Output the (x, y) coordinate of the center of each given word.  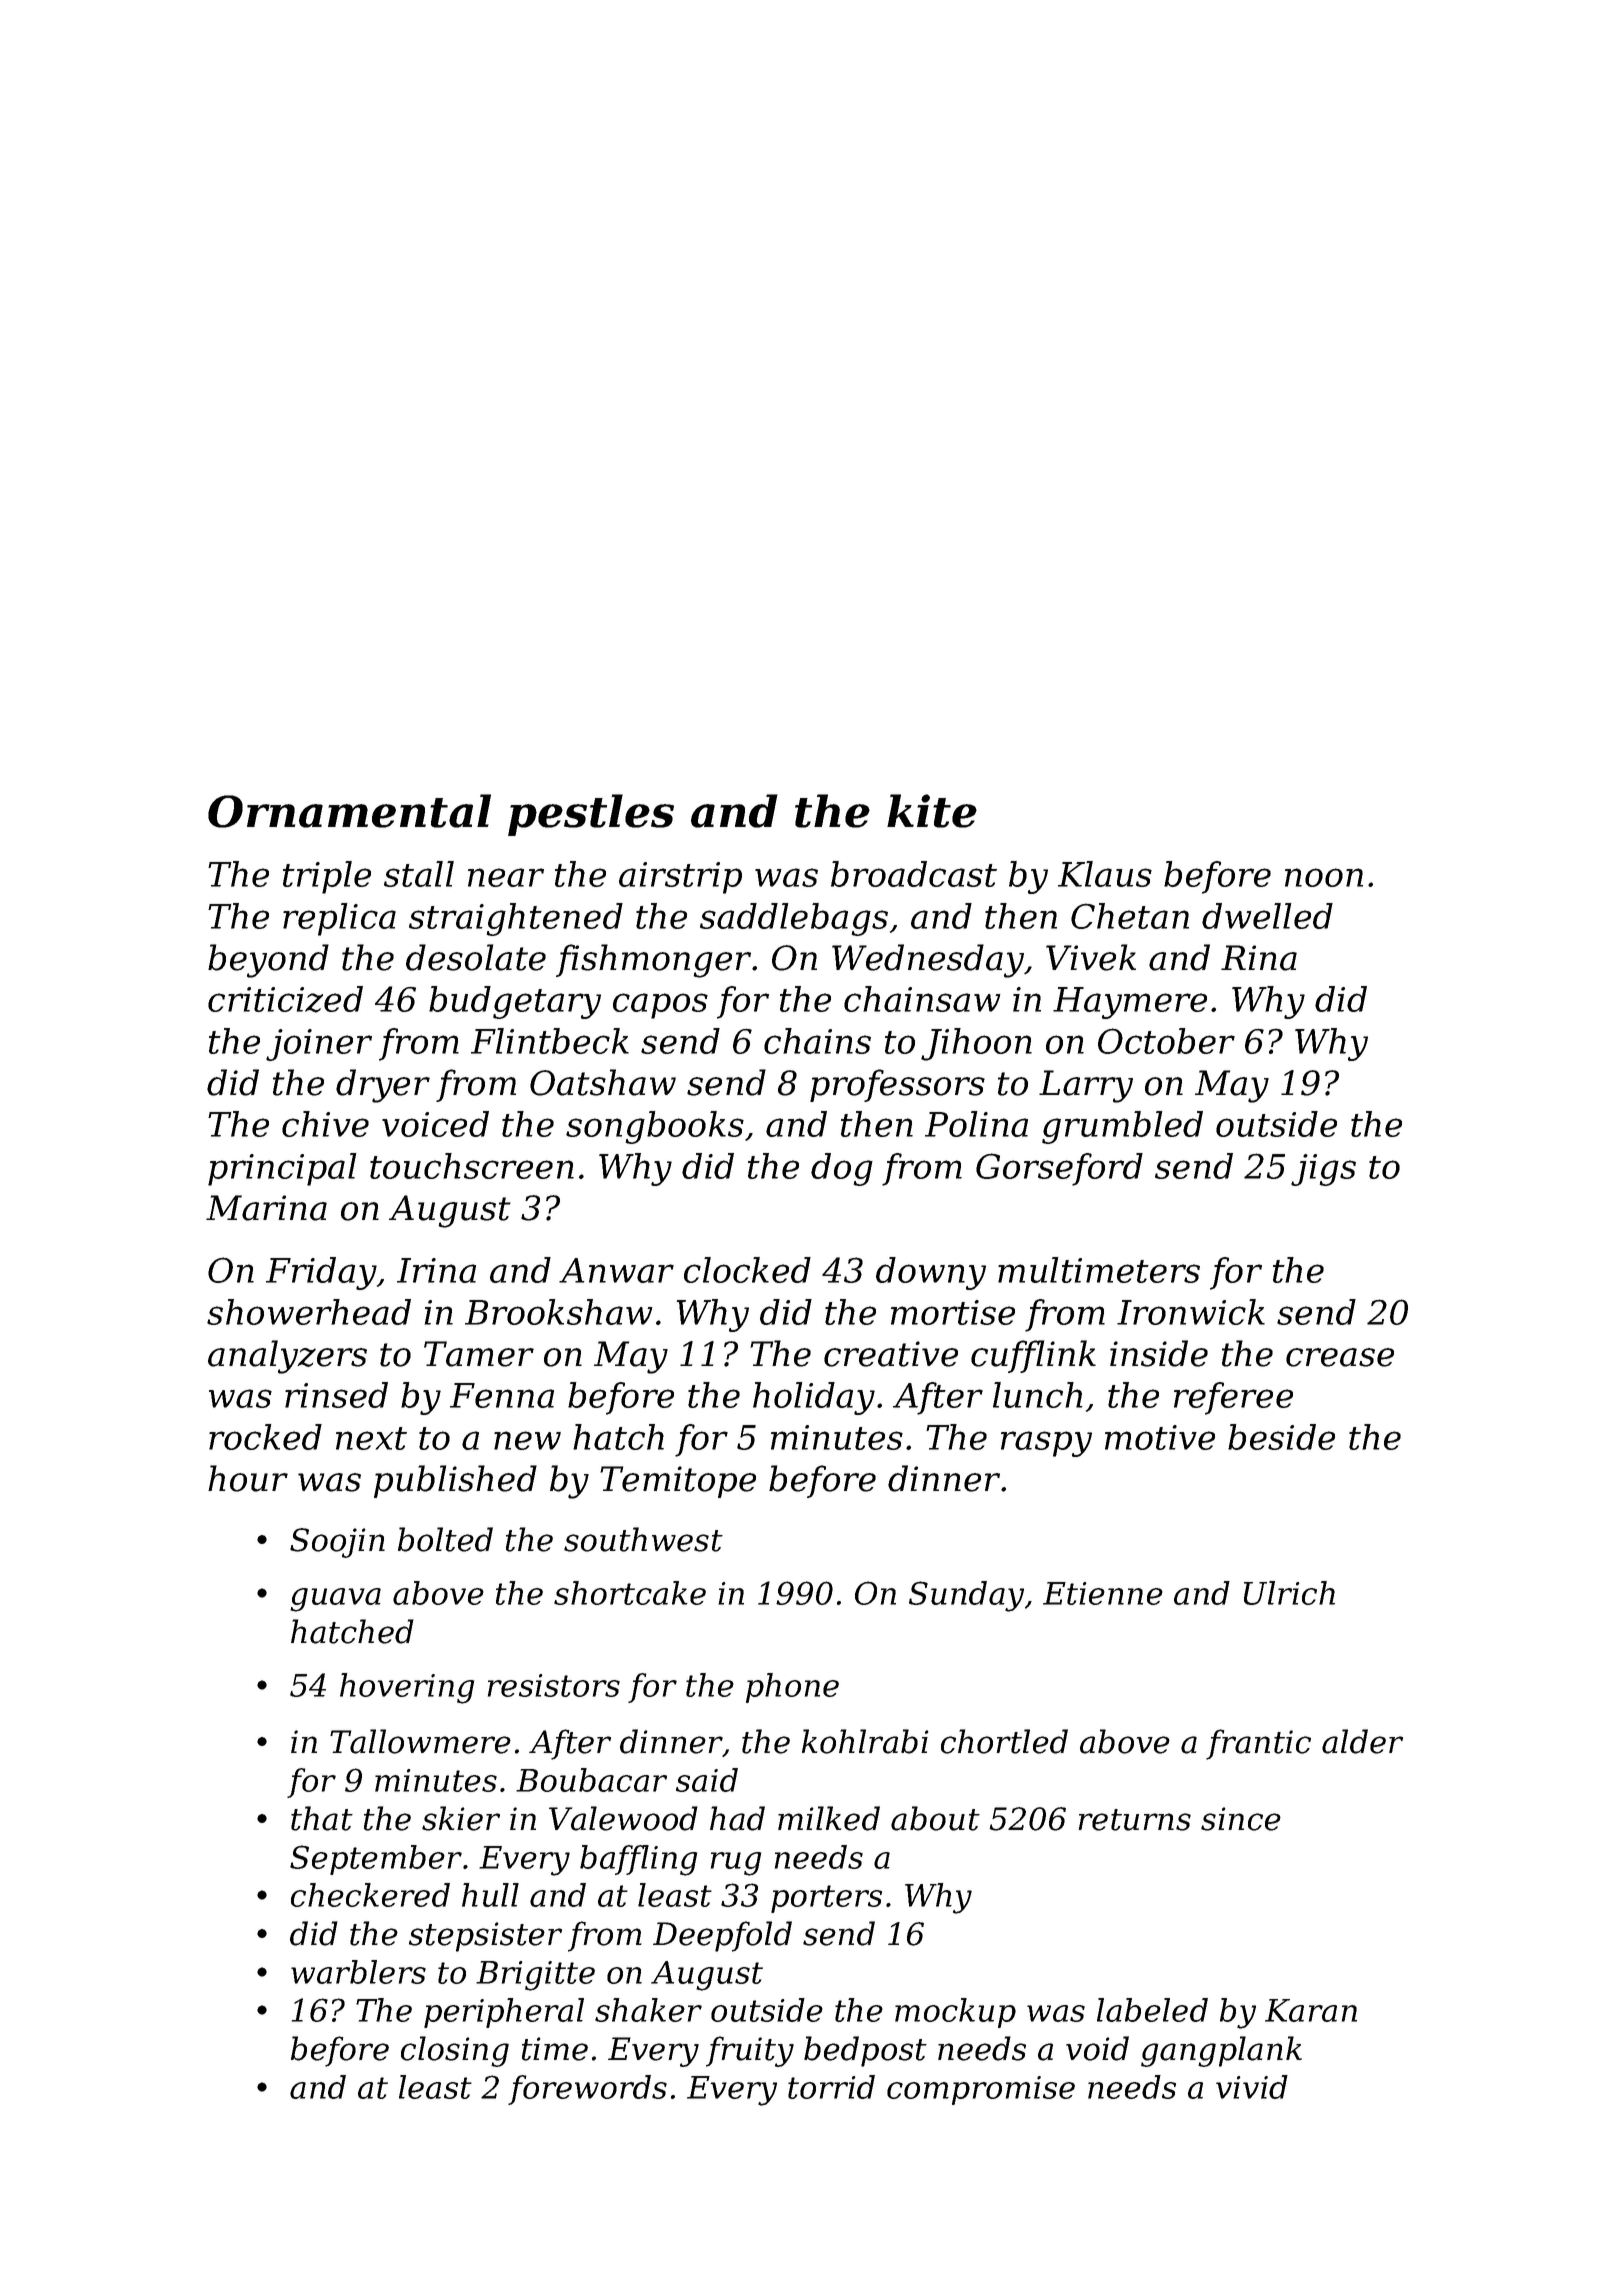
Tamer (479, 1354)
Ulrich (1289, 1593)
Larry (1086, 1086)
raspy (1046, 1444)
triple (327, 877)
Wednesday (928, 961)
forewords (587, 2090)
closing (455, 2051)
